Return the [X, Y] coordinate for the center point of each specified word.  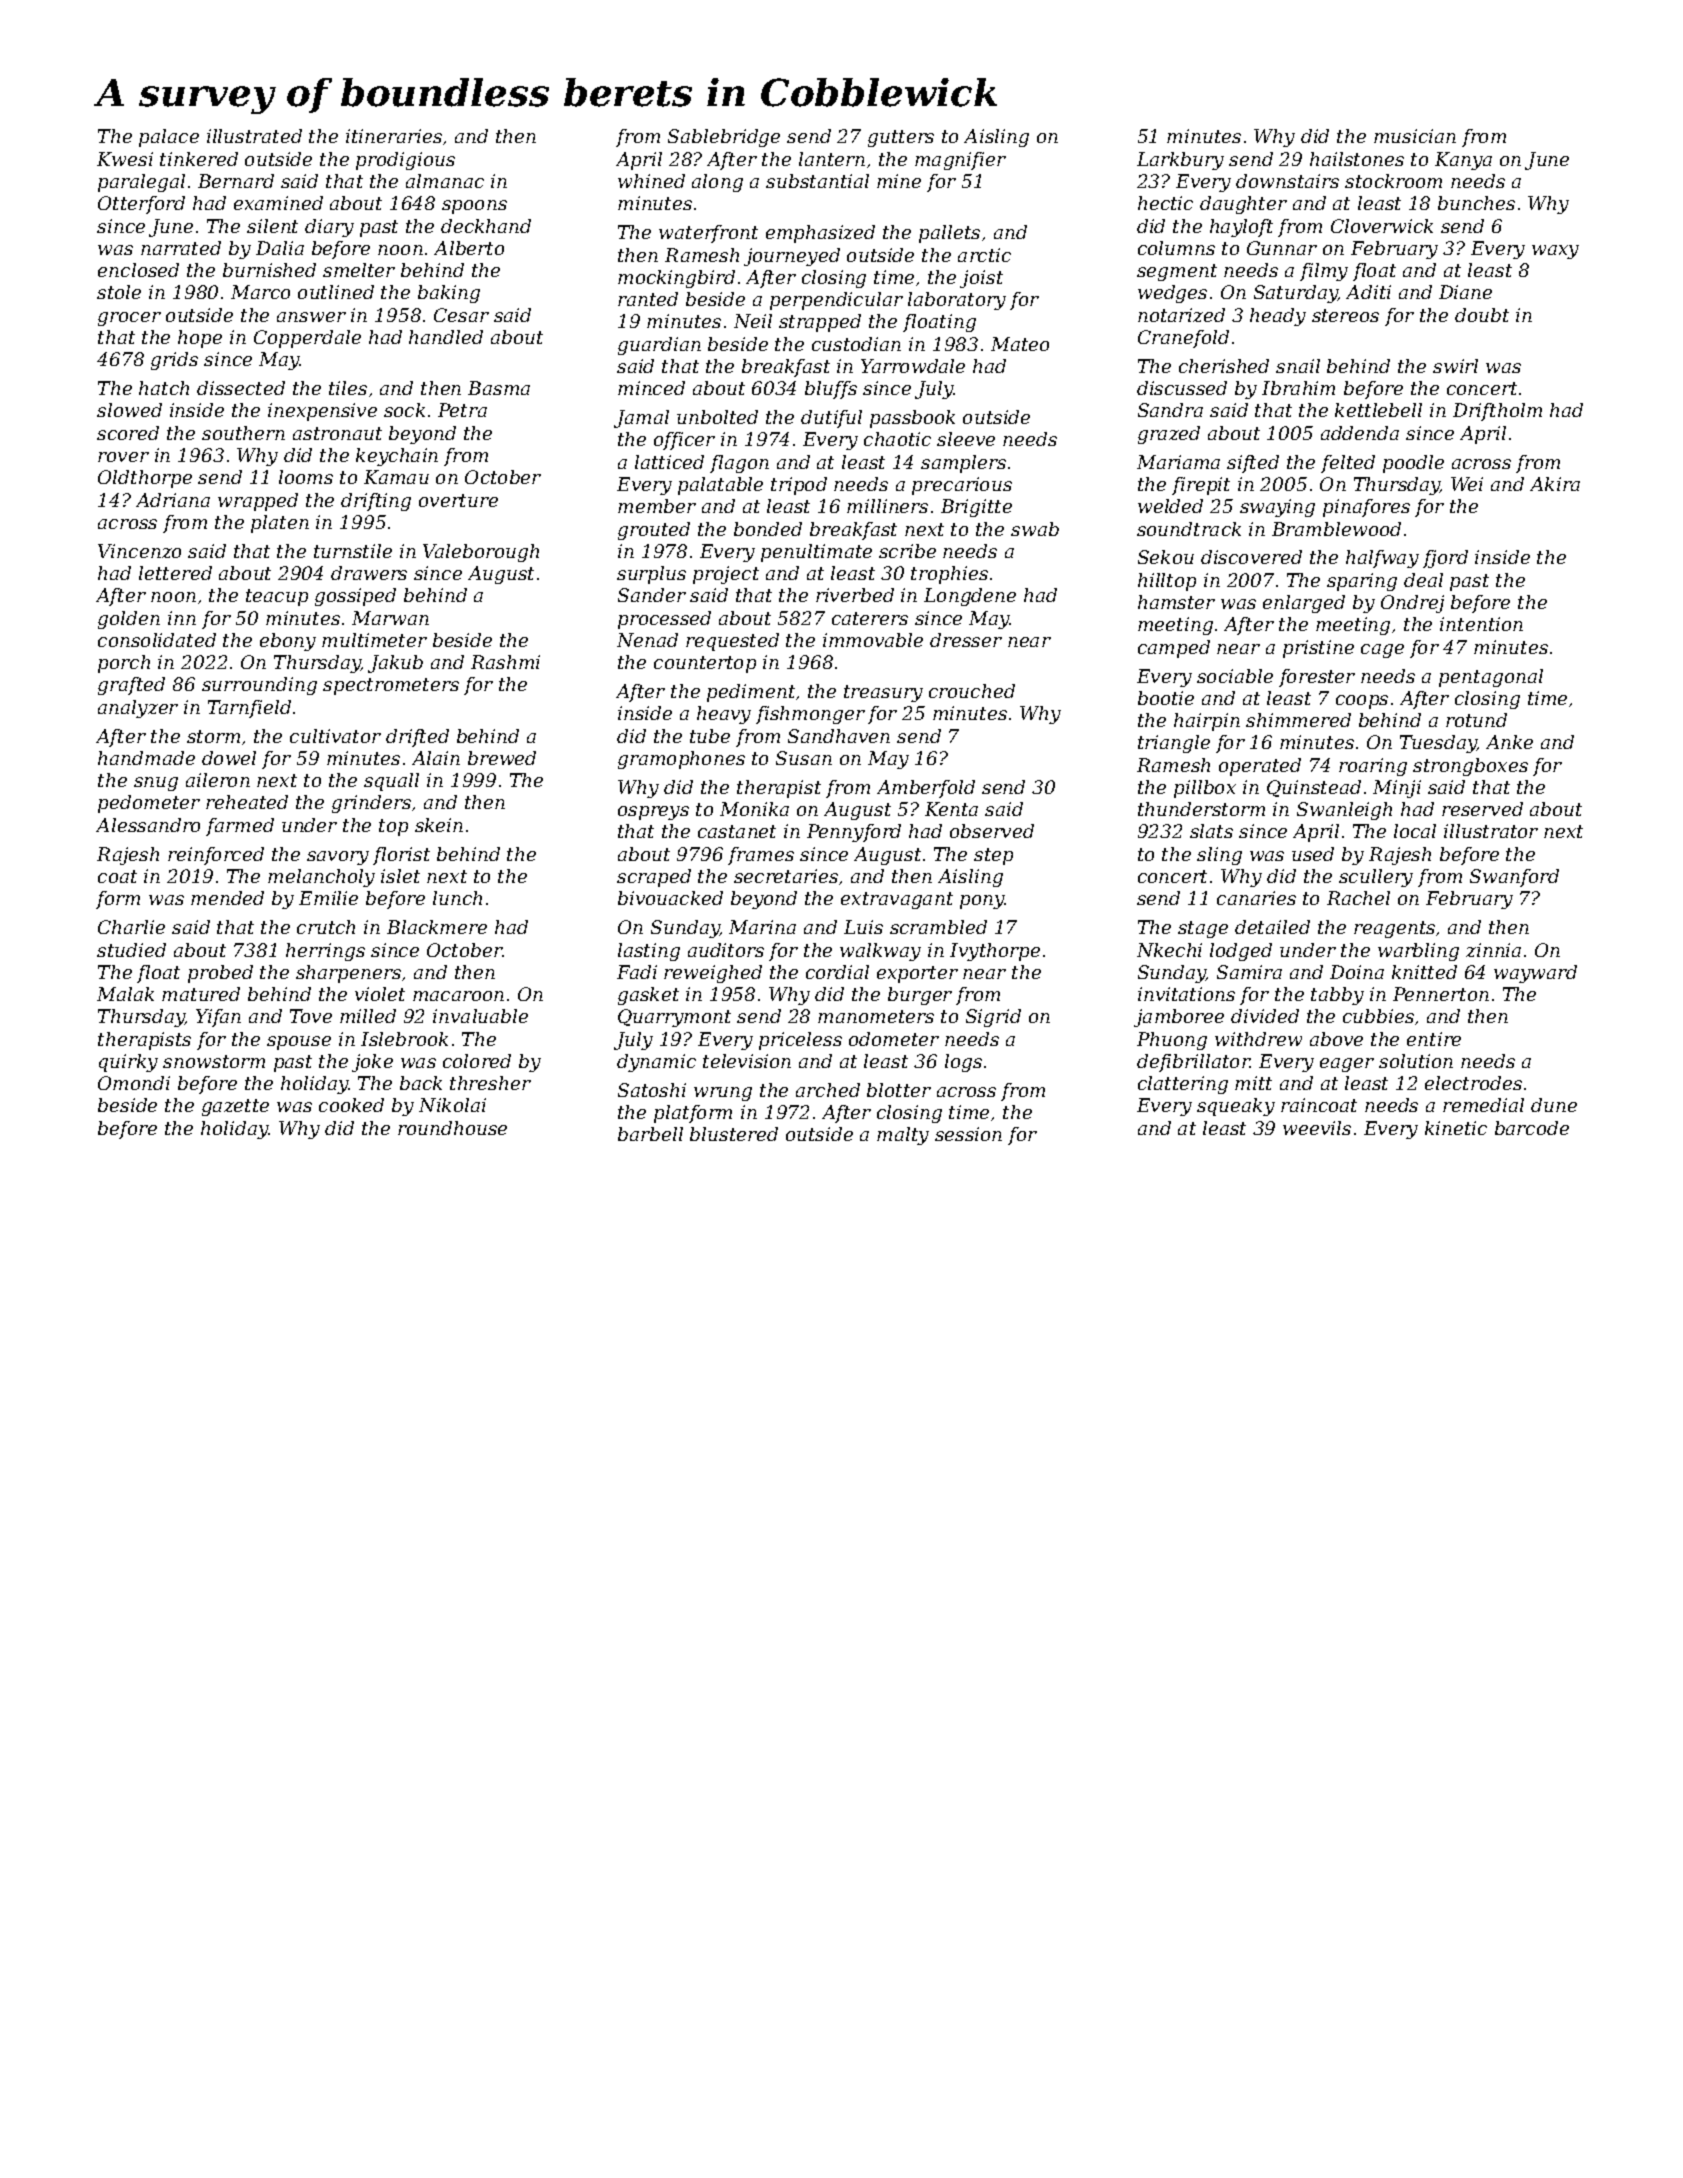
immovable [873, 640]
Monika [754, 809]
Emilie [328, 898]
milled [368, 1016]
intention [1481, 624]
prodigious [405, 161]
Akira [1555, 484]
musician [1415, 136]
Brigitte [976, 508]
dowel [229, 758]
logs [963, 1063]
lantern [832, 159]
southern [243, 433]
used [1313, 854]
